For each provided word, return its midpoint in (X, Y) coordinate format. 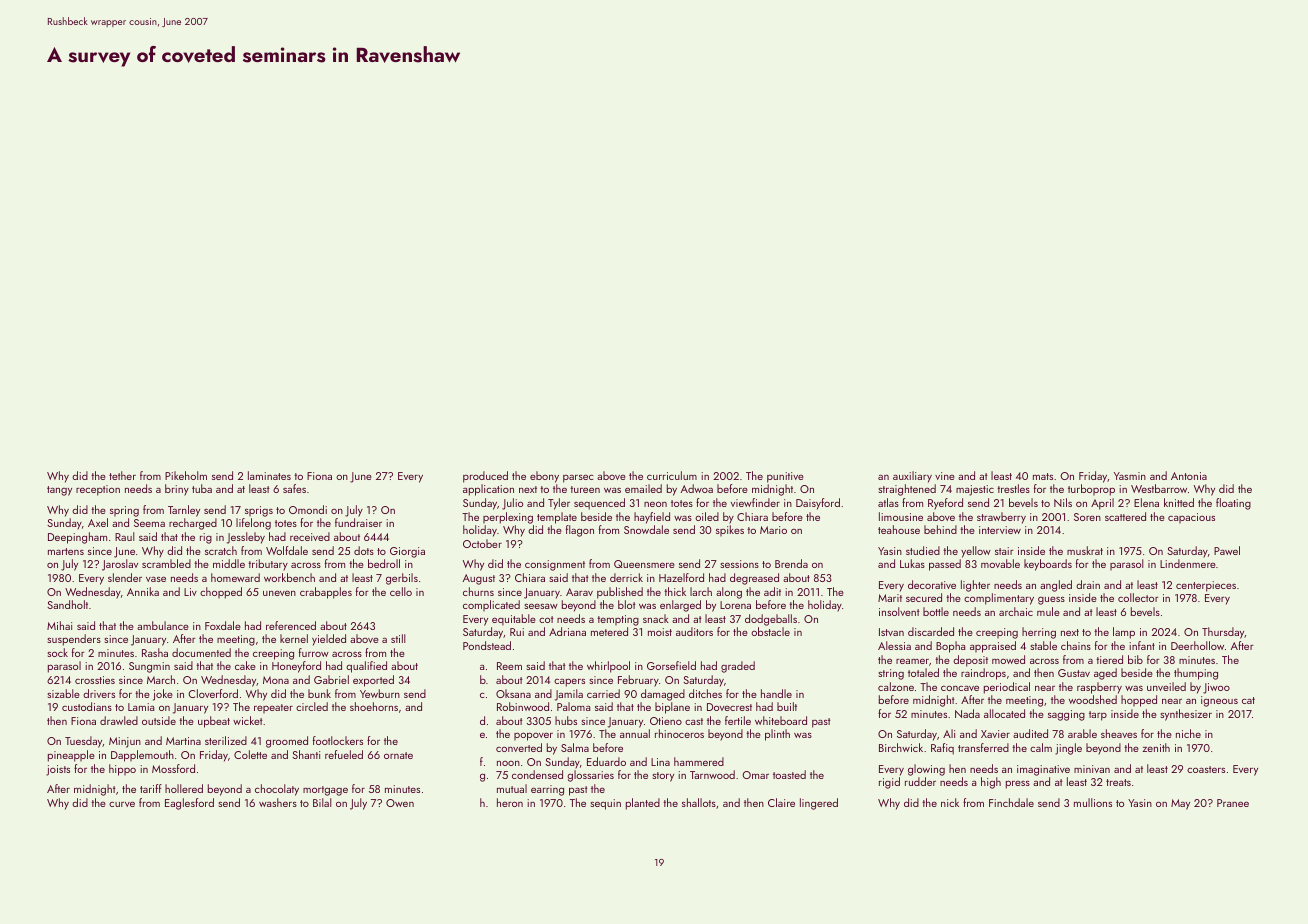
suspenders (74, 640)
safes (294, 488)
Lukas (912, 563)
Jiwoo (1216, 688)
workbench (289, 577)
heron (510, 802)
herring (1039, 633)
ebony (544, 477)
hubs (566, 720)
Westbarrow (1159, 488)
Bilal (322, 802)
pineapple (71, 756)
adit (772, 591)
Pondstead (487, 645)
